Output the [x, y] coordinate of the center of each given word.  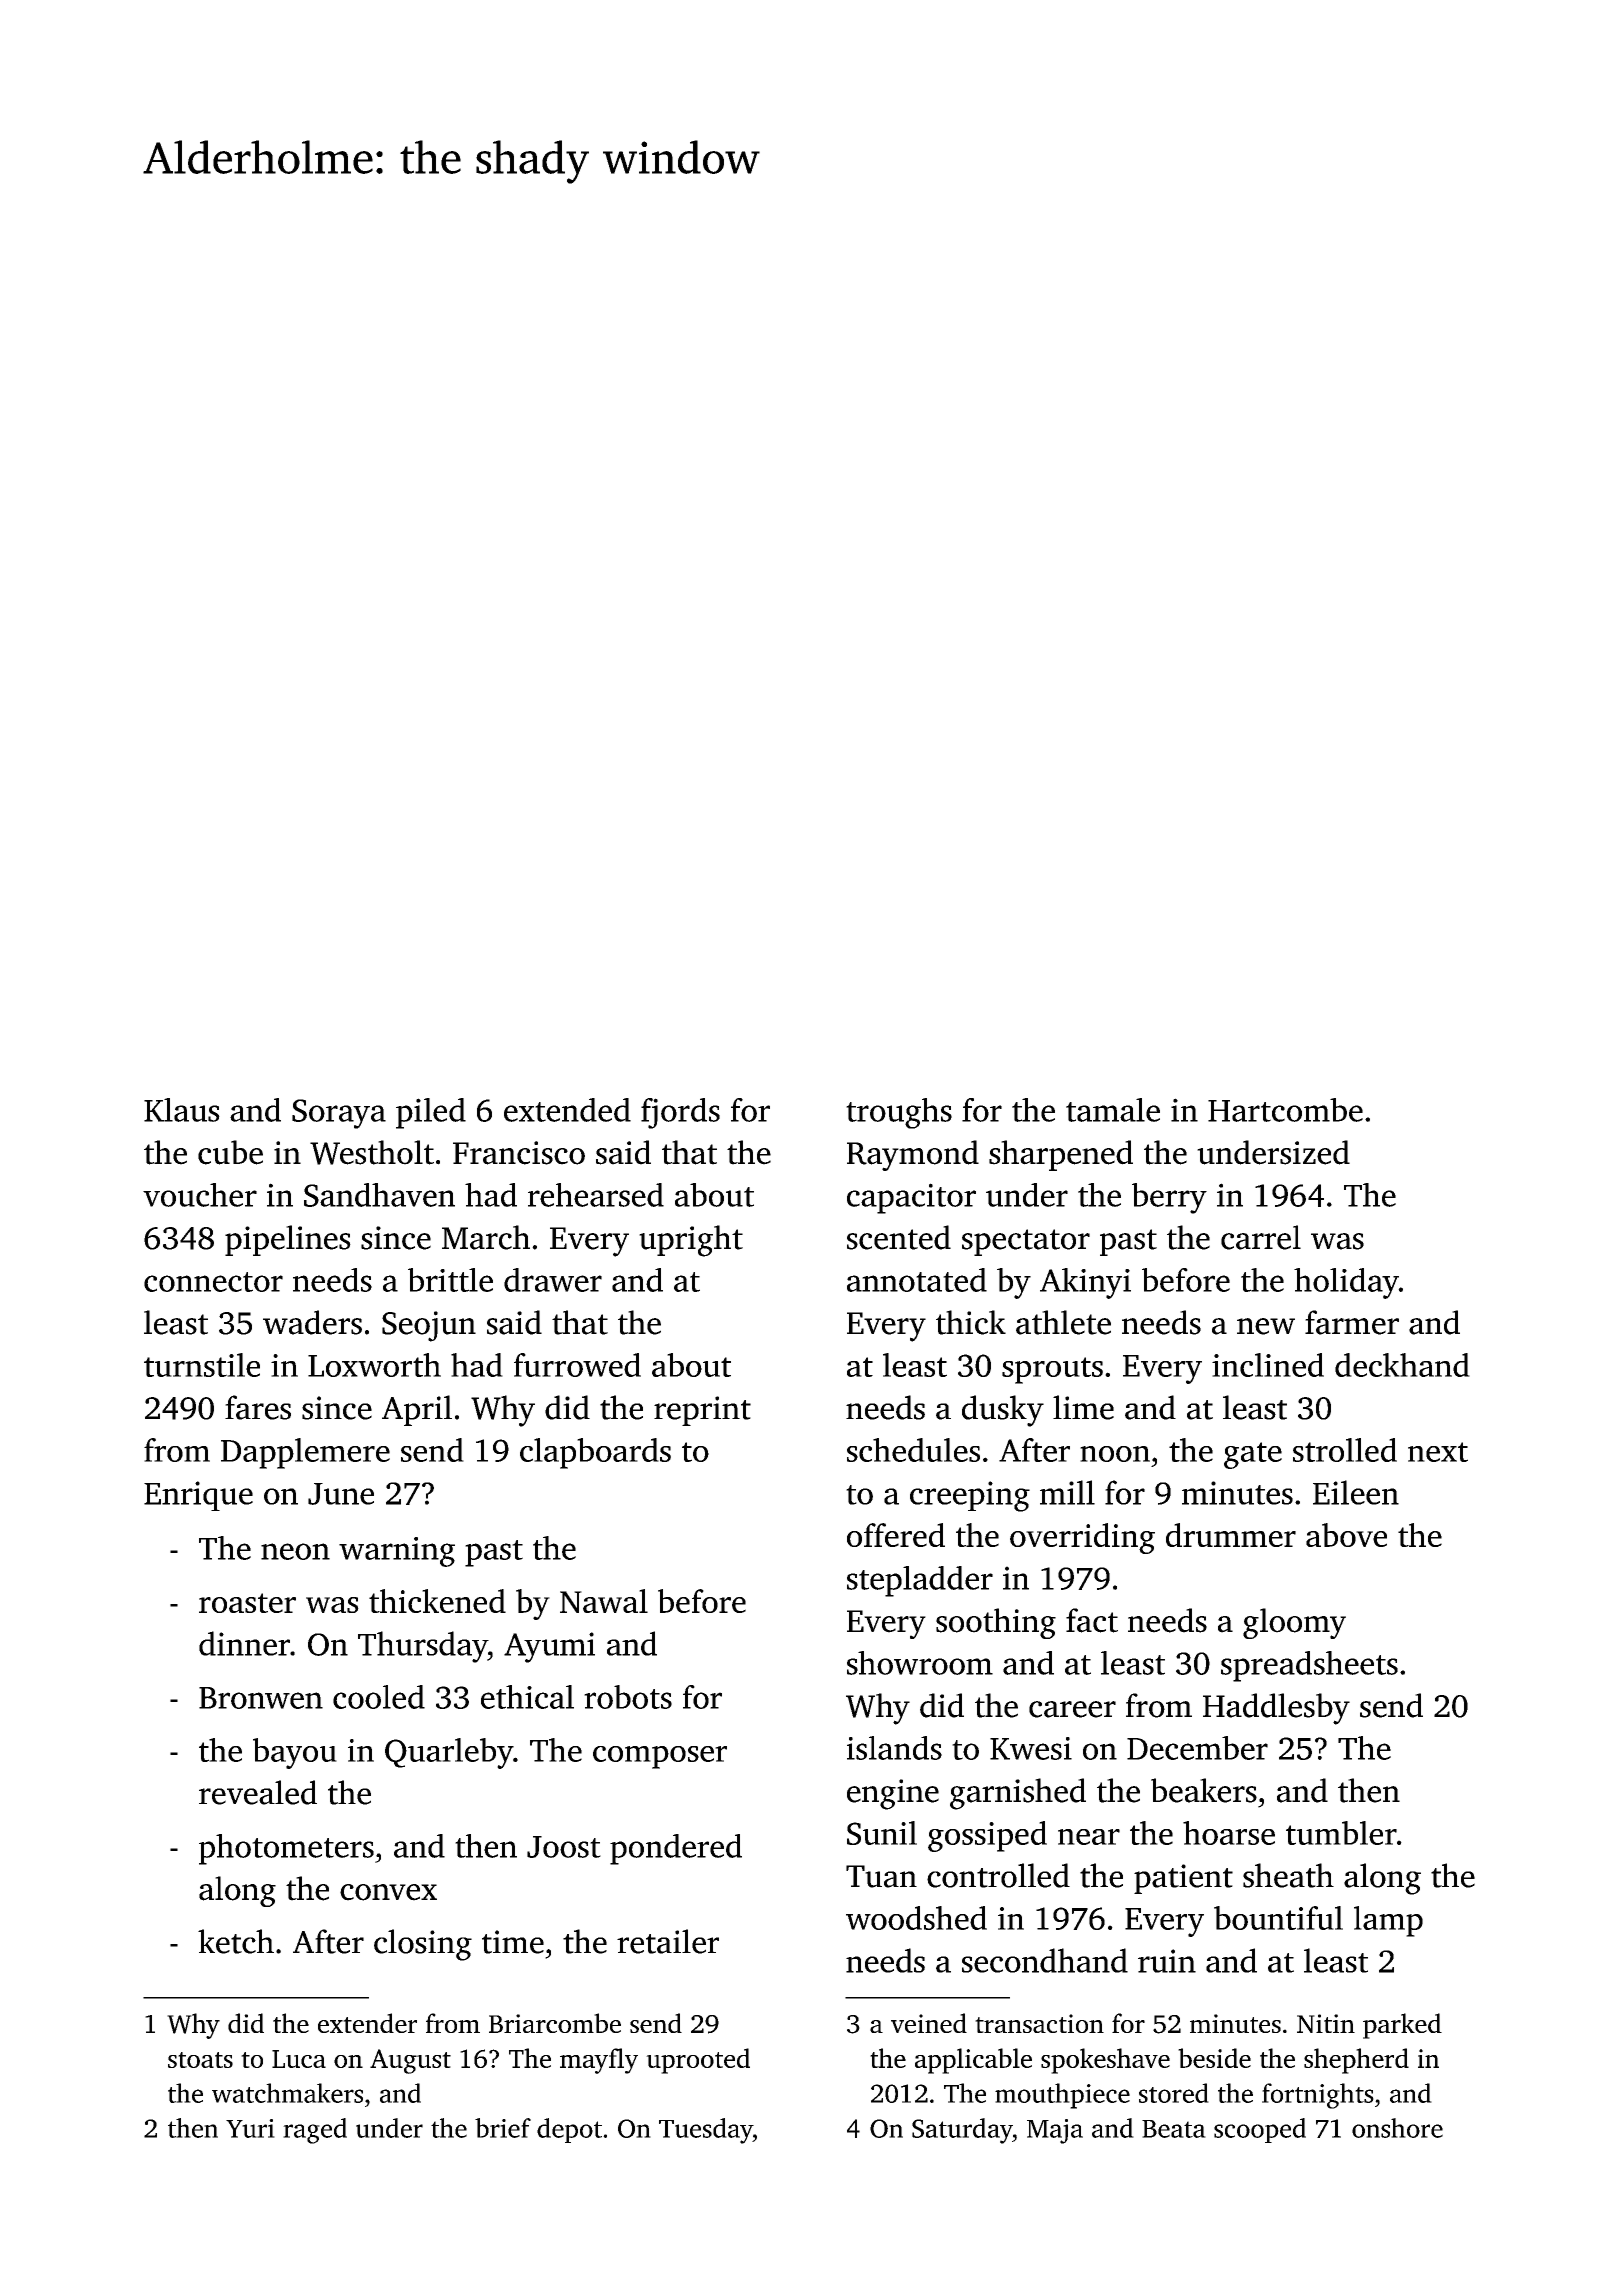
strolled [1345, 1450]
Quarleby [449, 1753]
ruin [1167, 1961]
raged [315, 2131]
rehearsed [596, 1195]
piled [431, 1113]
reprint [702, 1411]
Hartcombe [1285, 1110]
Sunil [882, 1833]
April [417, 1410]
